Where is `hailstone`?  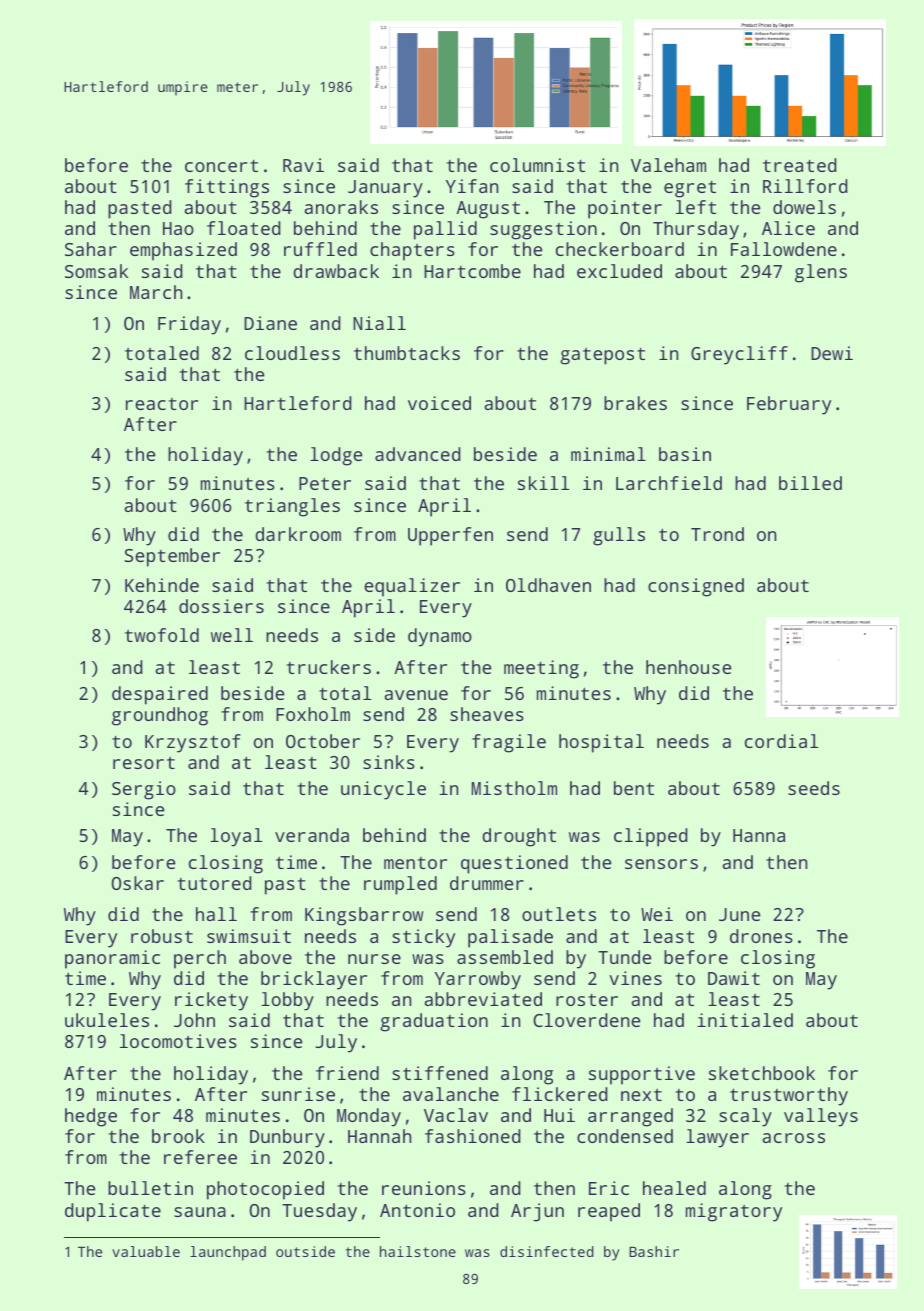
hailstone is located at coordinates (418, 1251).
